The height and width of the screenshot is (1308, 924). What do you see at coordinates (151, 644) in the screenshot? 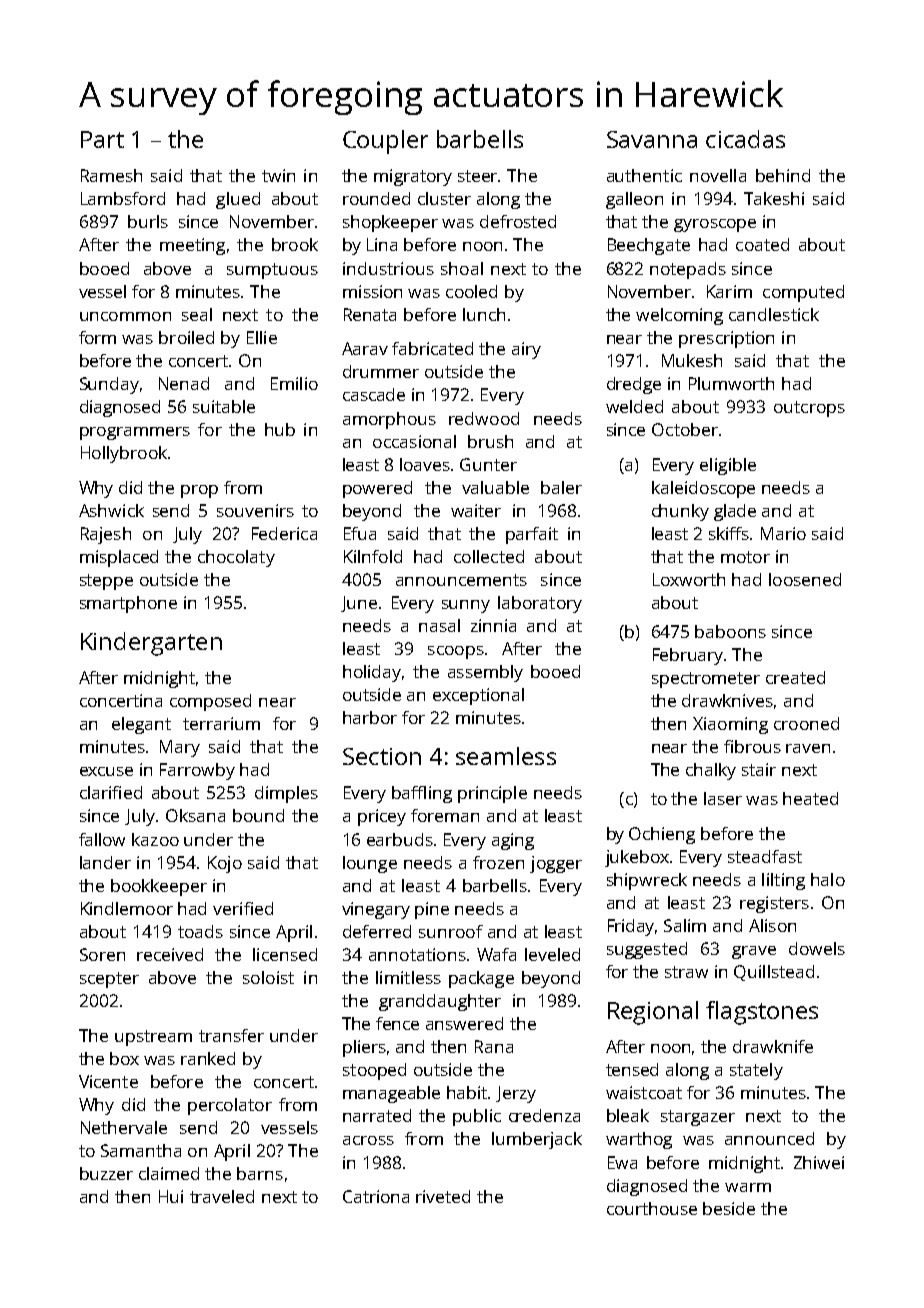
I see `Kindergarten` at bounding box center [151, 644].
